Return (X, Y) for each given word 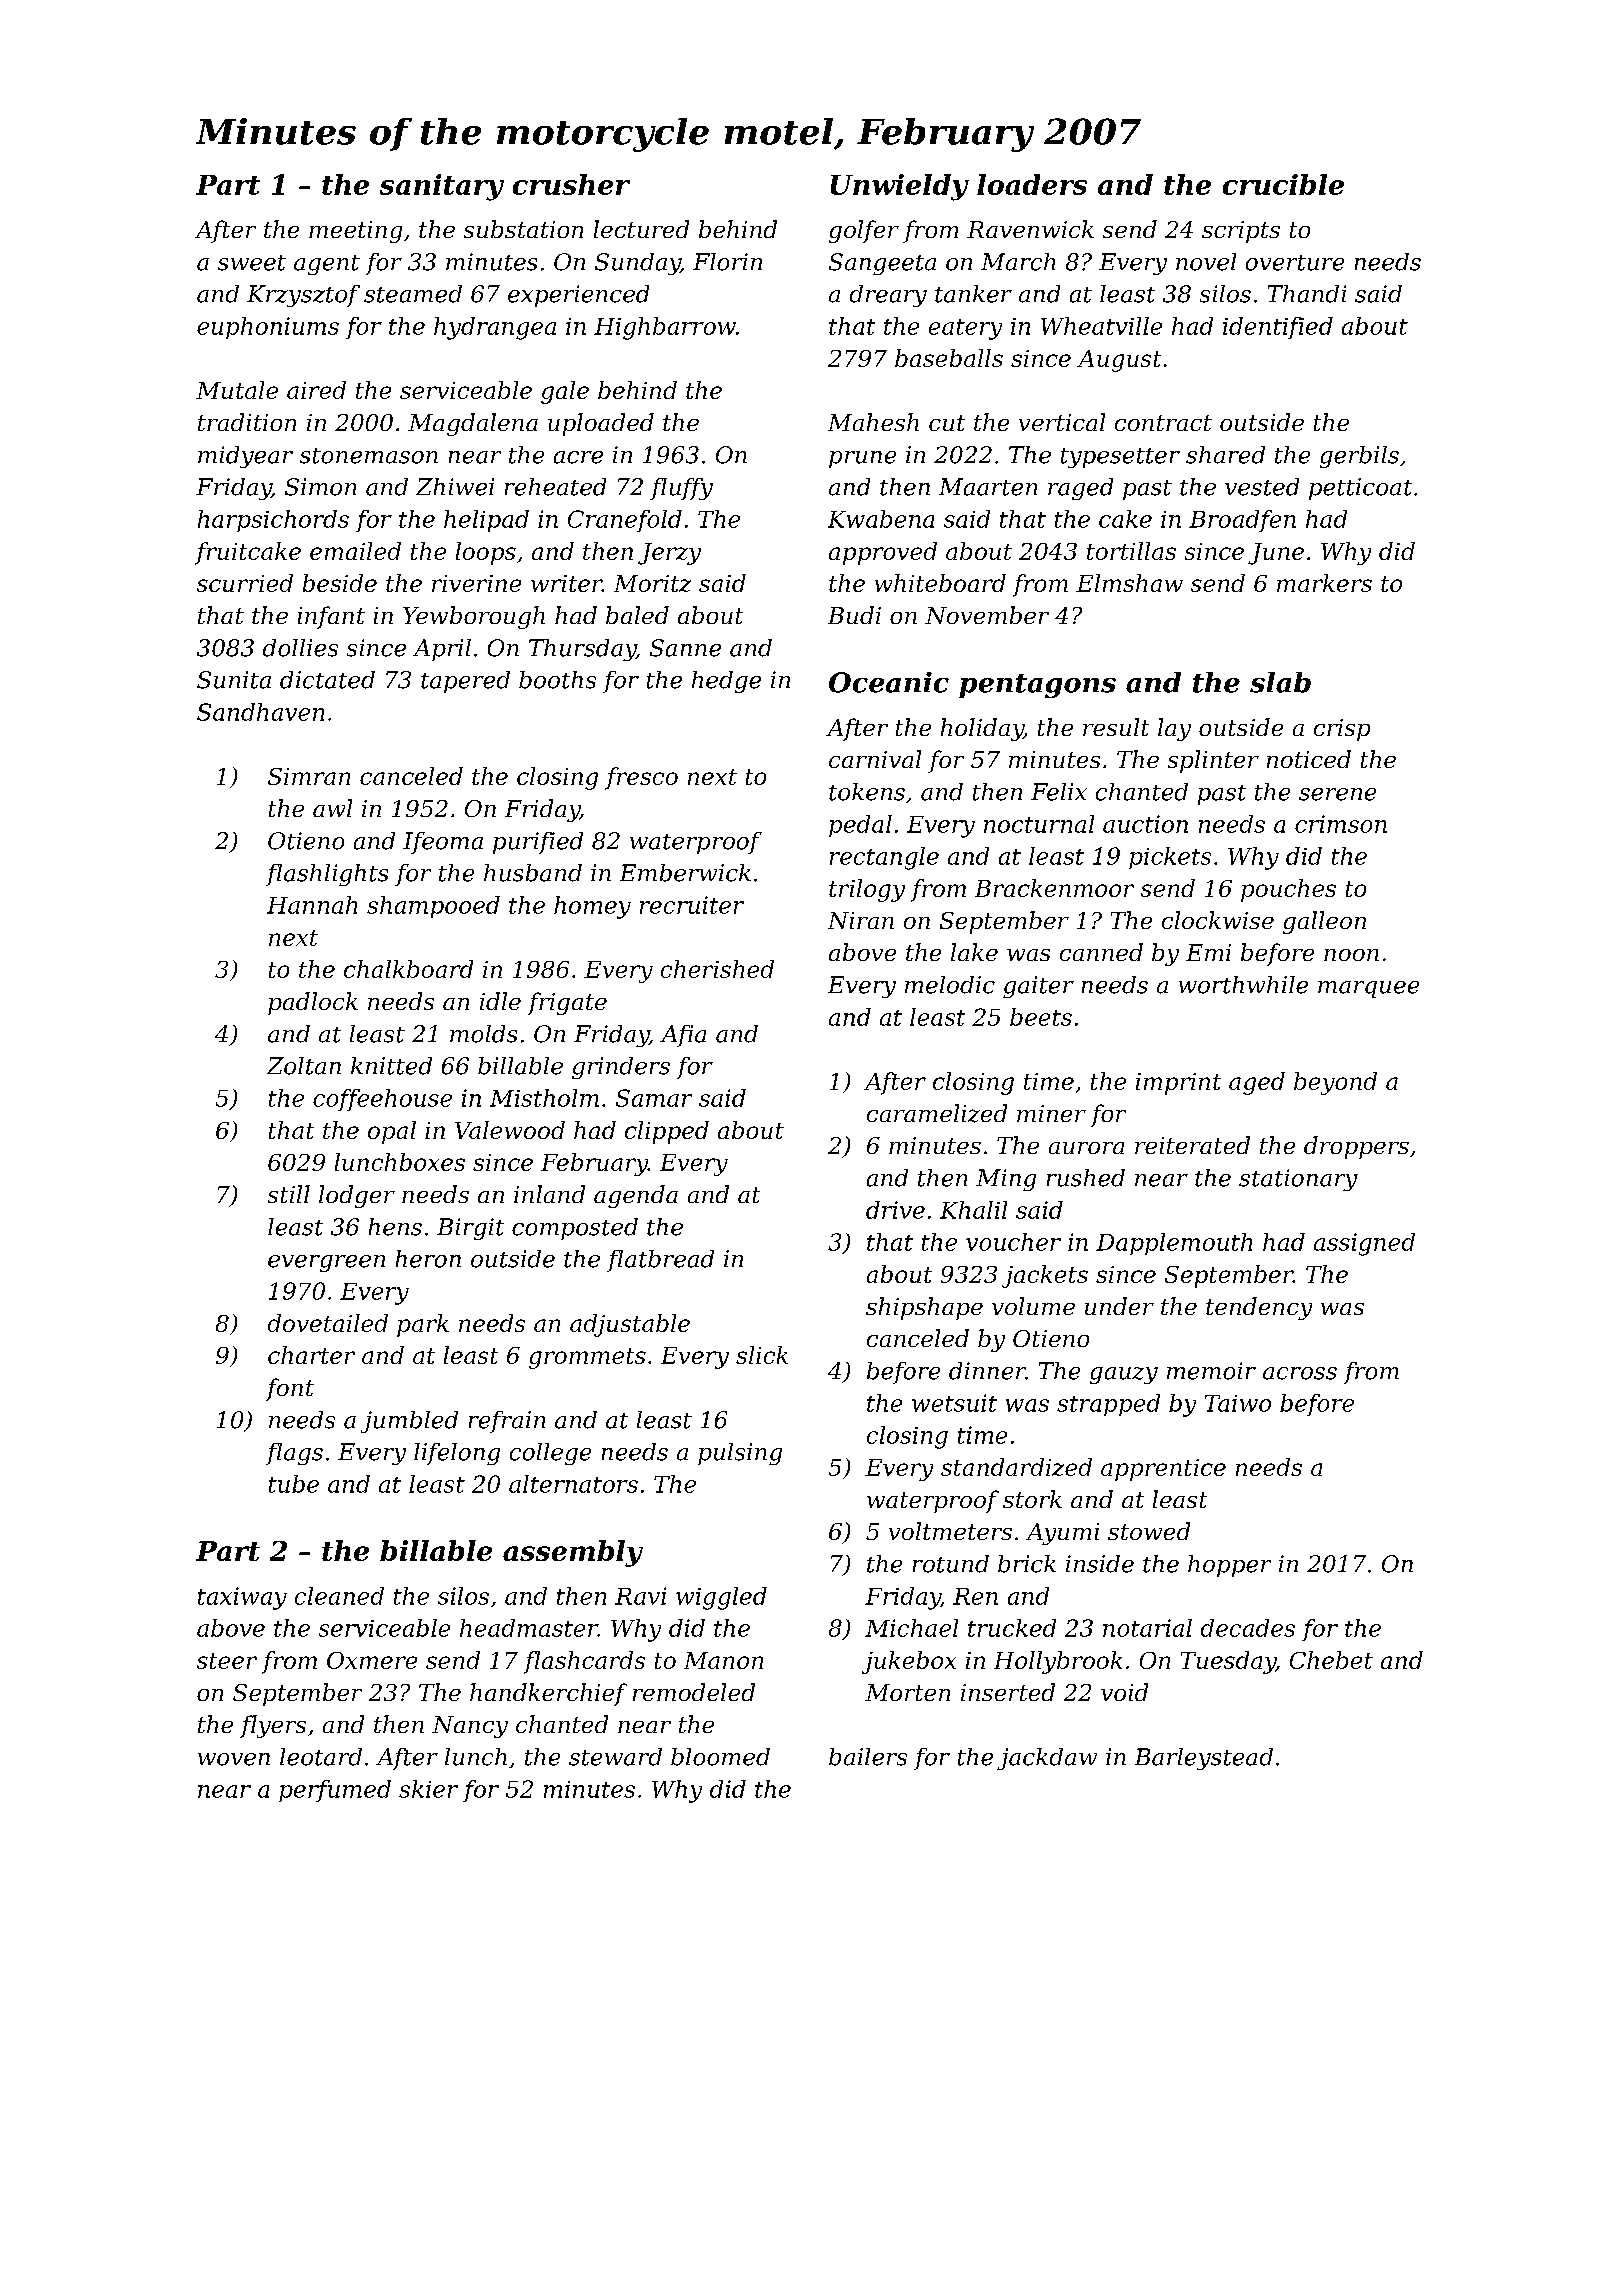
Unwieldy (900, 187)
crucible (1283, 184)
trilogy (867, 890)
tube (294, 1484)
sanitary (442, 187)
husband (533, 873)
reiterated (1192, 1145)
